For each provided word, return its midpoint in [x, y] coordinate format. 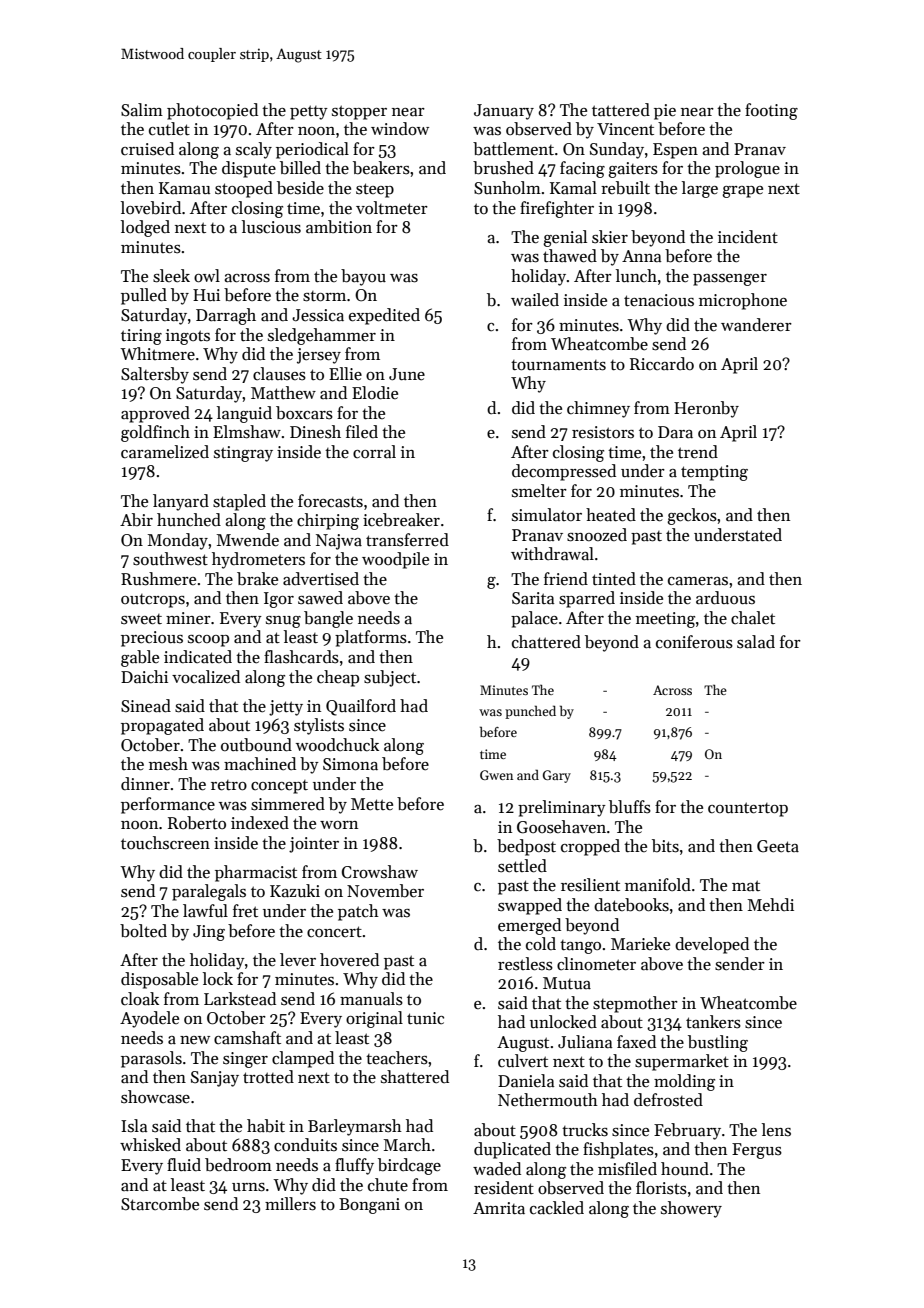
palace [534, 619]
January [504, 112]
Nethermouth [548, 1100]
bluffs [630, 807]
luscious [271, 227]
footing [771, 111]
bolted [143, 931]
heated [611, 515]
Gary [557, 776]
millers [290, 1204]
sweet [141, 619]
